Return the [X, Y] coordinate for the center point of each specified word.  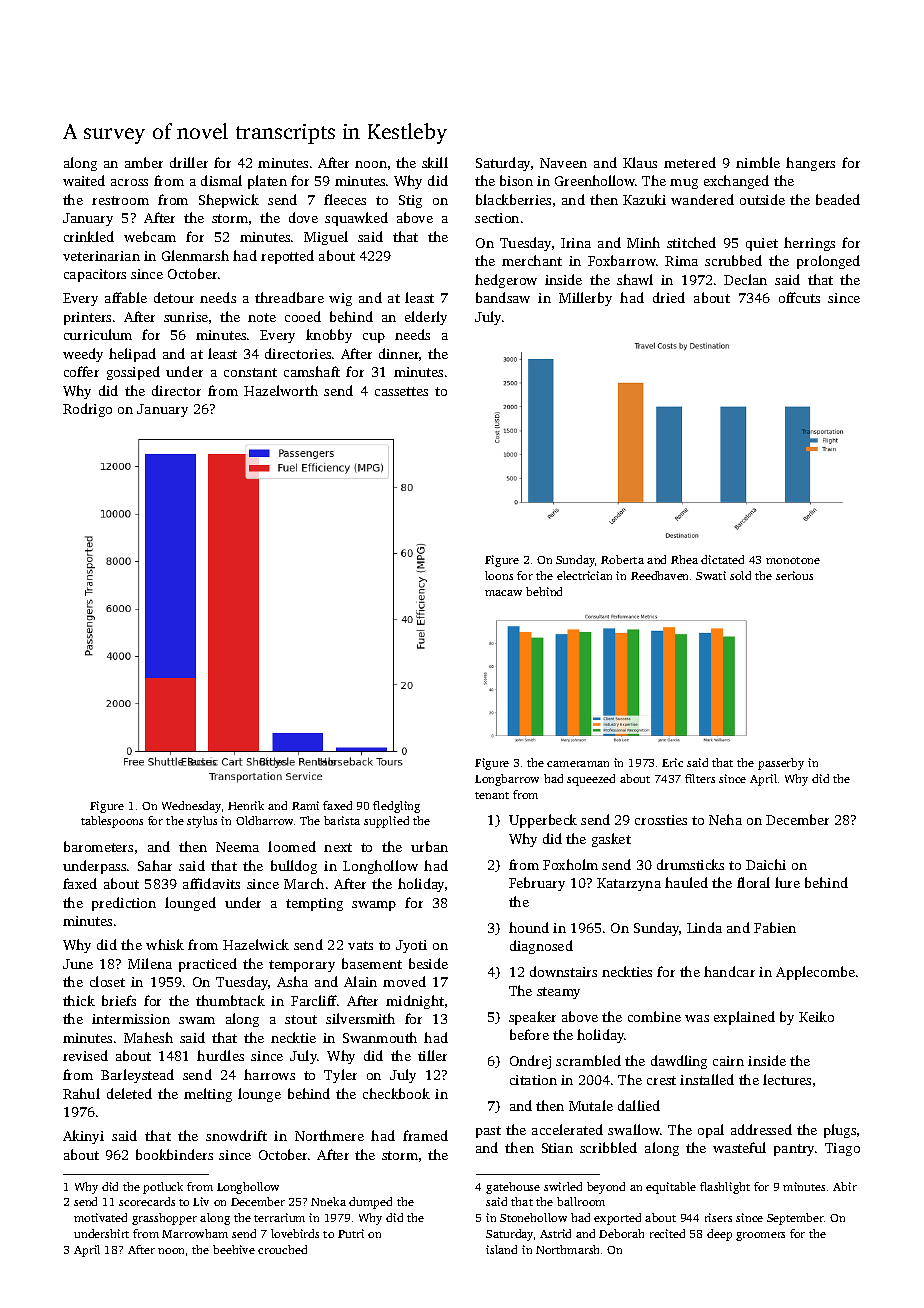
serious [794, 575]
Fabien [775, 927]
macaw [503, 593]
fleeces [345, 199]
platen [267, 182]
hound [529, 927]
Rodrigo [87, 410]
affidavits [211, 883]
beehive [234, 1249]
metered [690, 162]
